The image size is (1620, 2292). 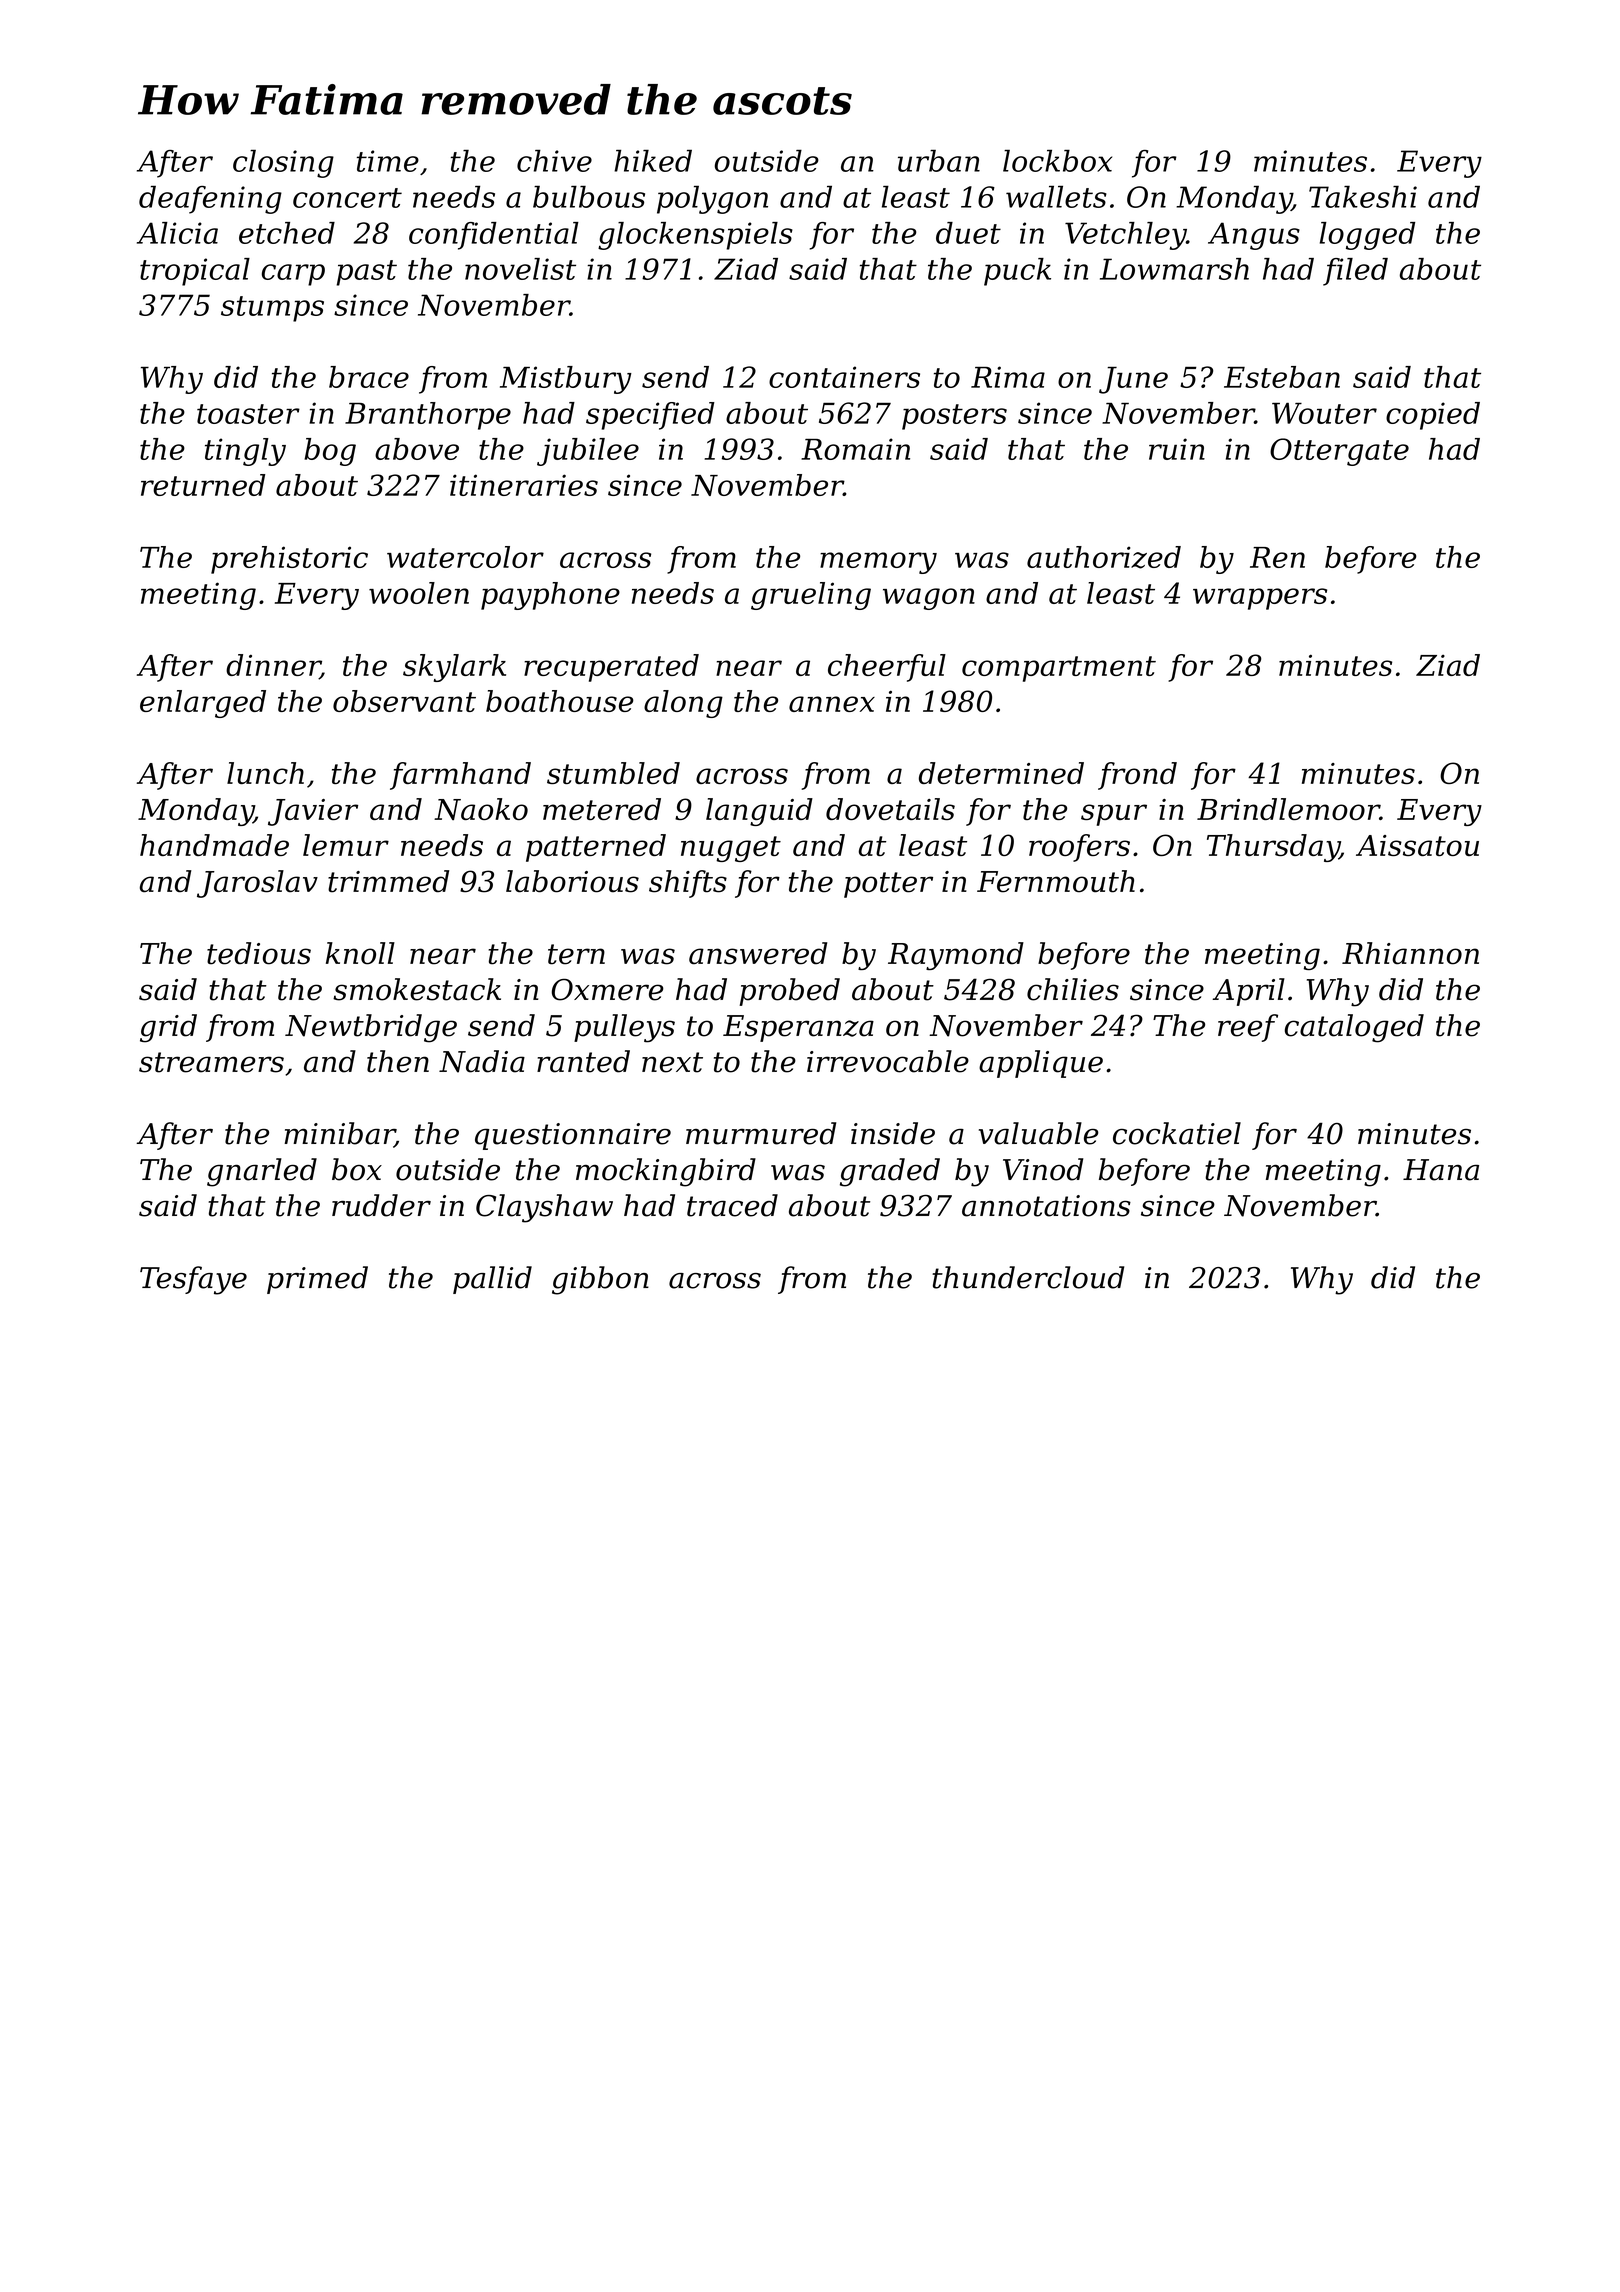 What do you see at coordinates (1248, 992) in the page?
I see `April` at bounding box center [1248, 992].
